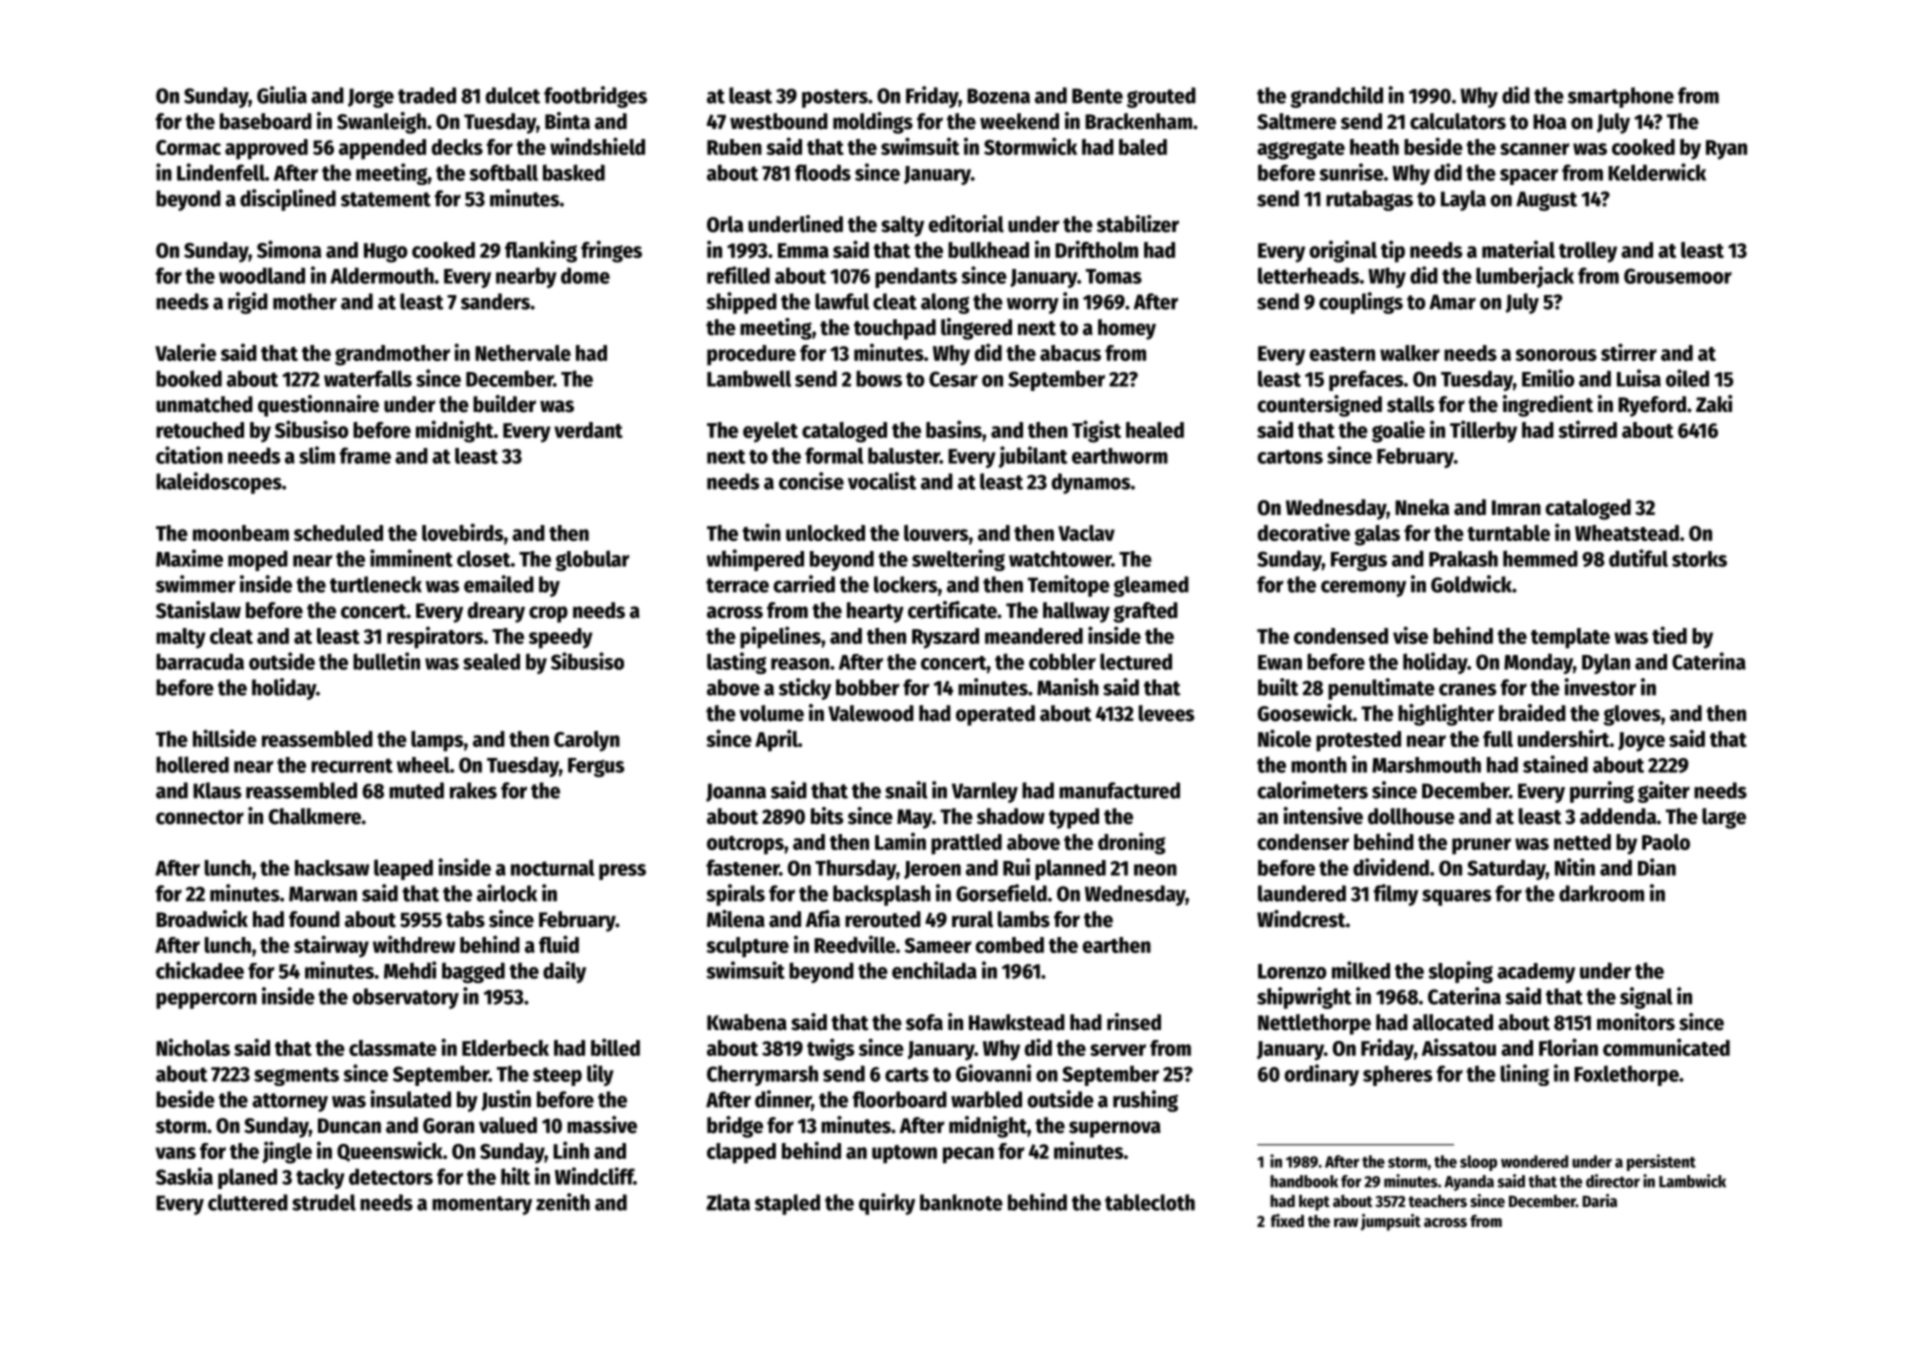 This document has width=1906, height=1347. What do you see at coordinates (879, 378) in the document?
I see `bows` at bounding box center [879, 378].
